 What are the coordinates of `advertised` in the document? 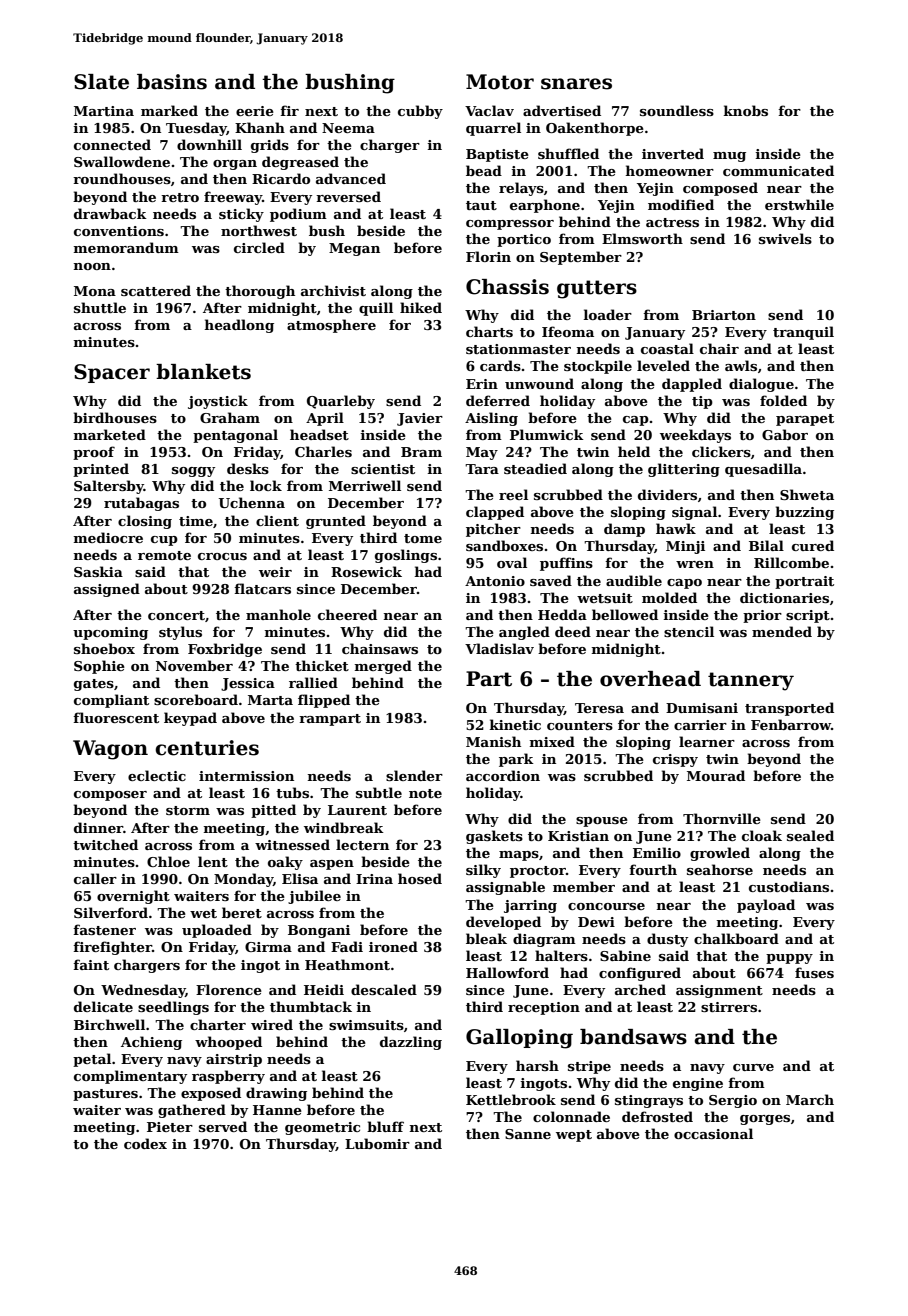 It's located at (562, 110).
